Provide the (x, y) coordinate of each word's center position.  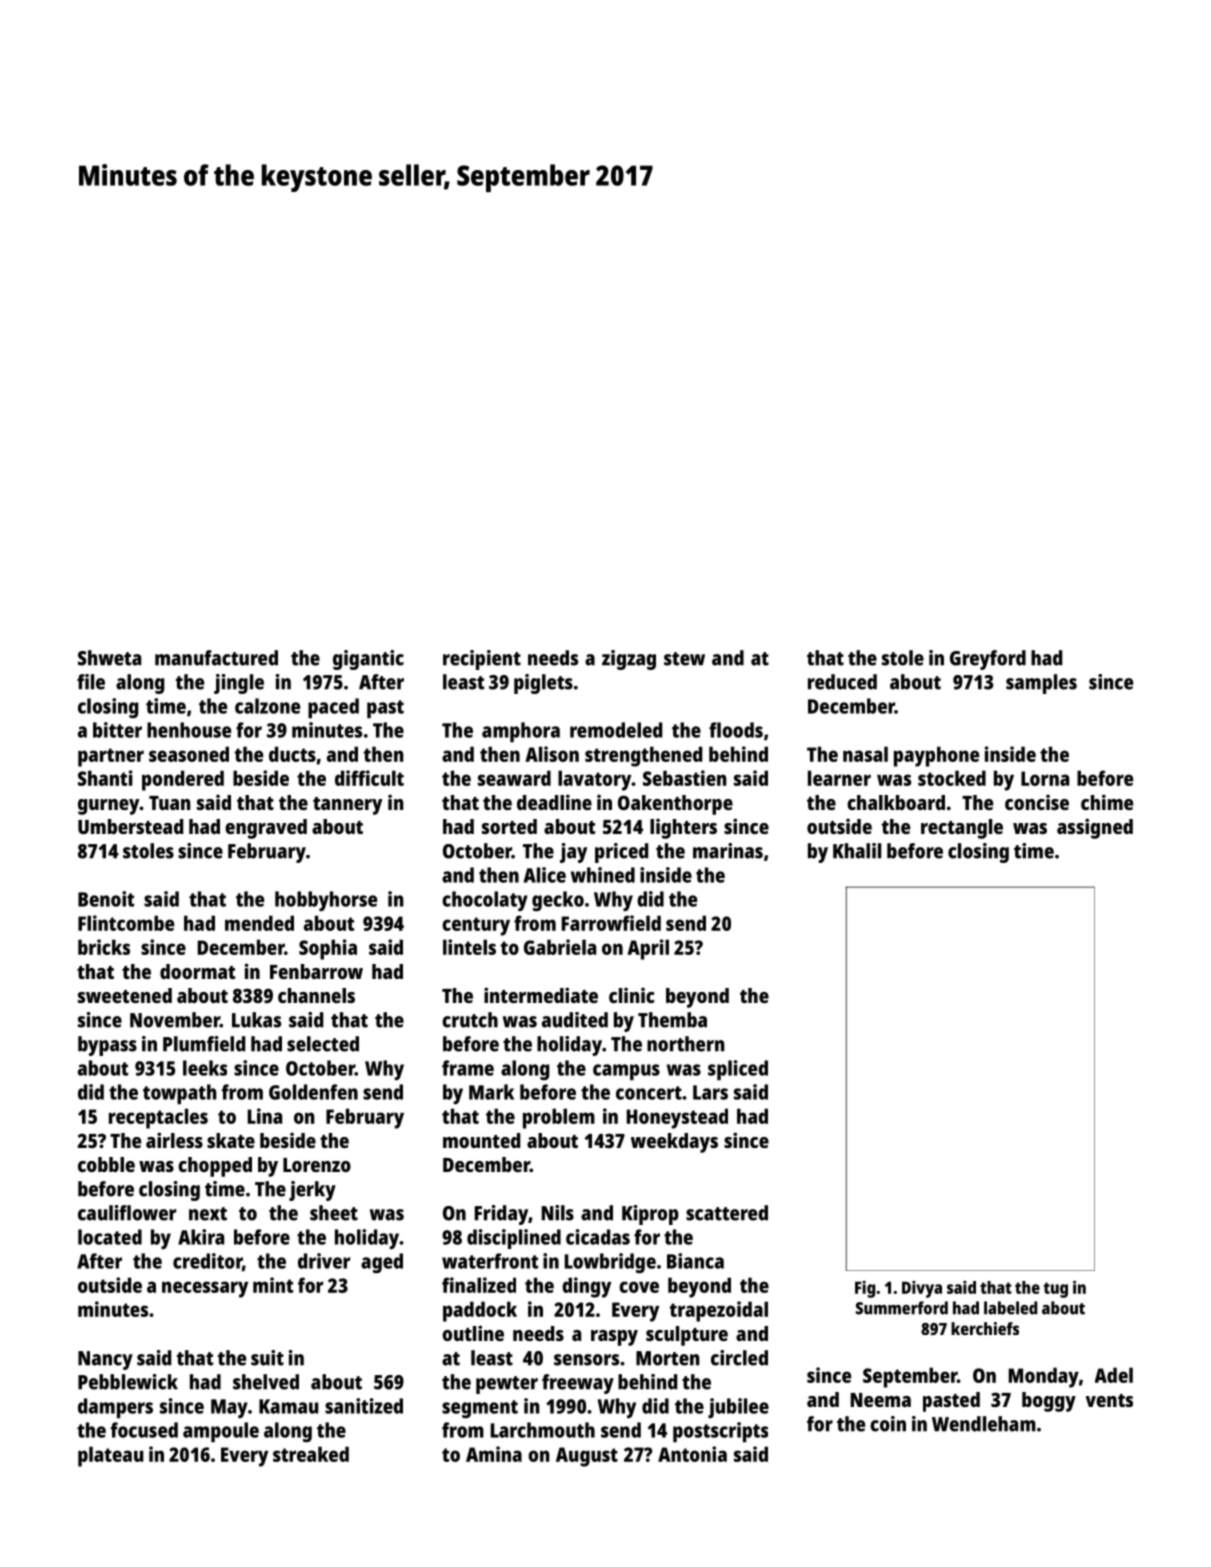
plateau (110, 1456)
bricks (104, 947)
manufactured (216, 658)
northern (686, 1044)
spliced (738, 1070)
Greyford (988, 660)
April (648, 949)
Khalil (857, 851)
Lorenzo (317, 1165)
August (587, 1457)
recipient (482, 660)
